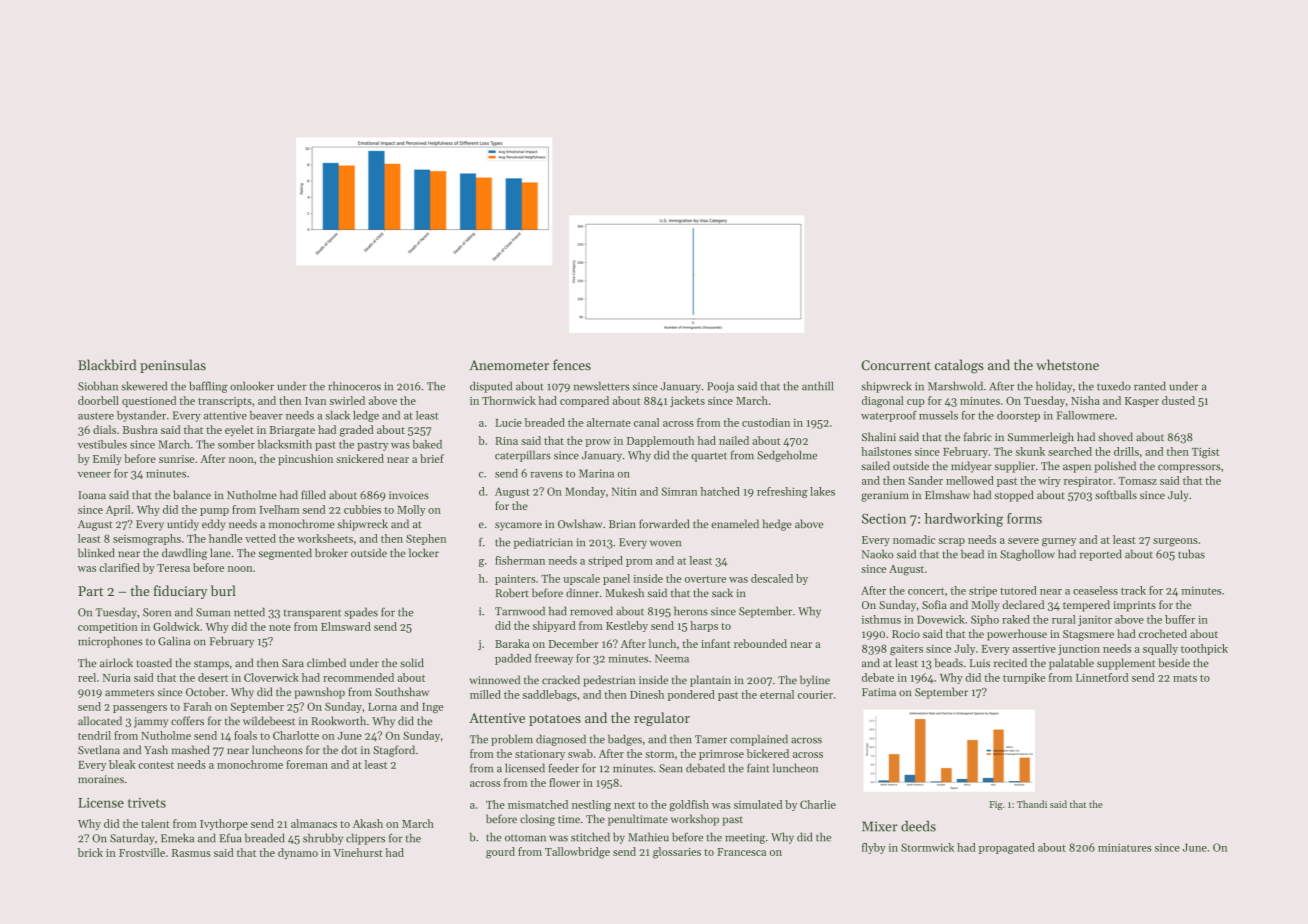 The image size is (1308, 924). I want to click on newsletters, so click(602, 386).
